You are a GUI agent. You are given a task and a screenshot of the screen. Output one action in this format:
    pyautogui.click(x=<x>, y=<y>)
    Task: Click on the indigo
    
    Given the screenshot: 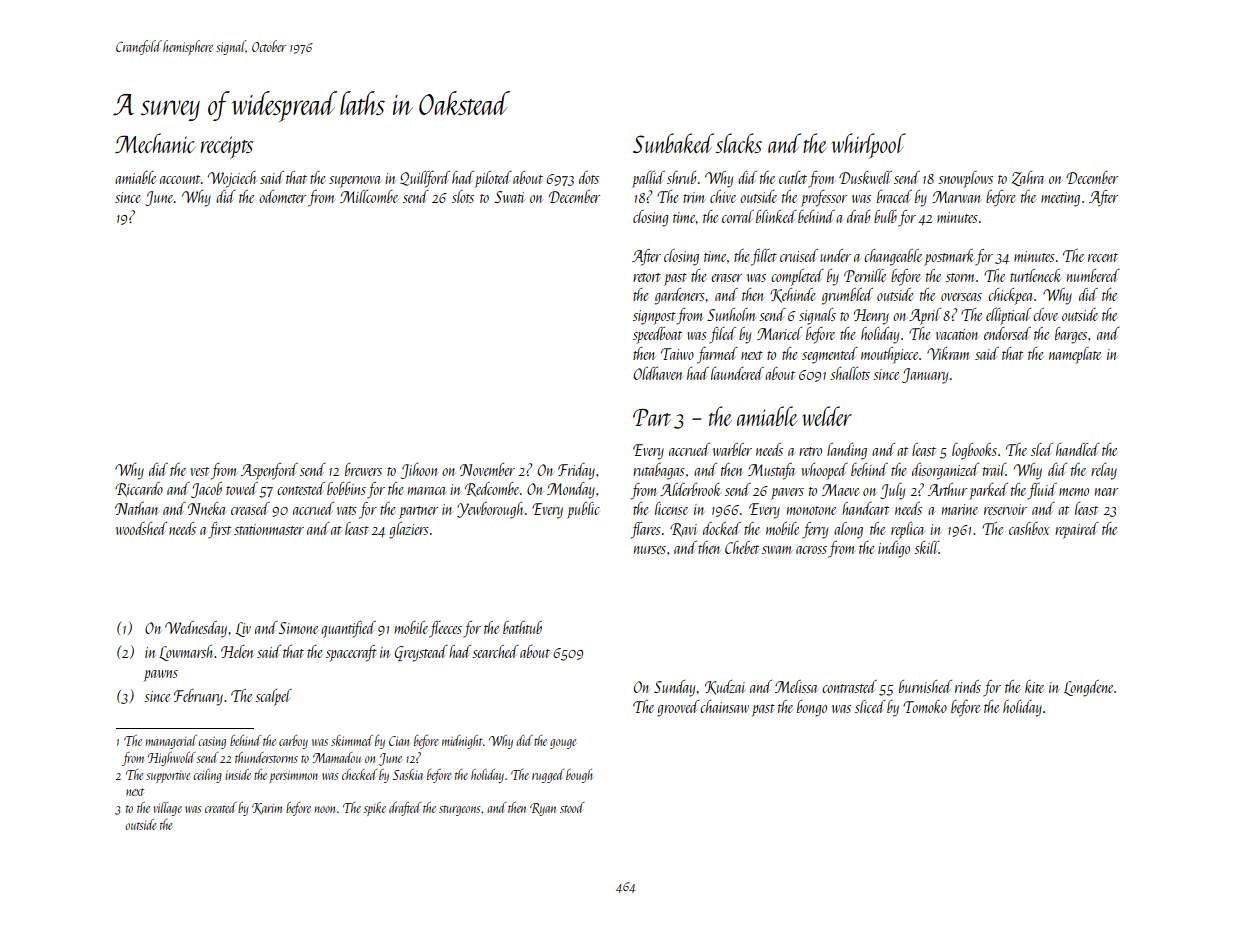 What is the action you would take?
    pyautogui.click(x=894, y=549)
